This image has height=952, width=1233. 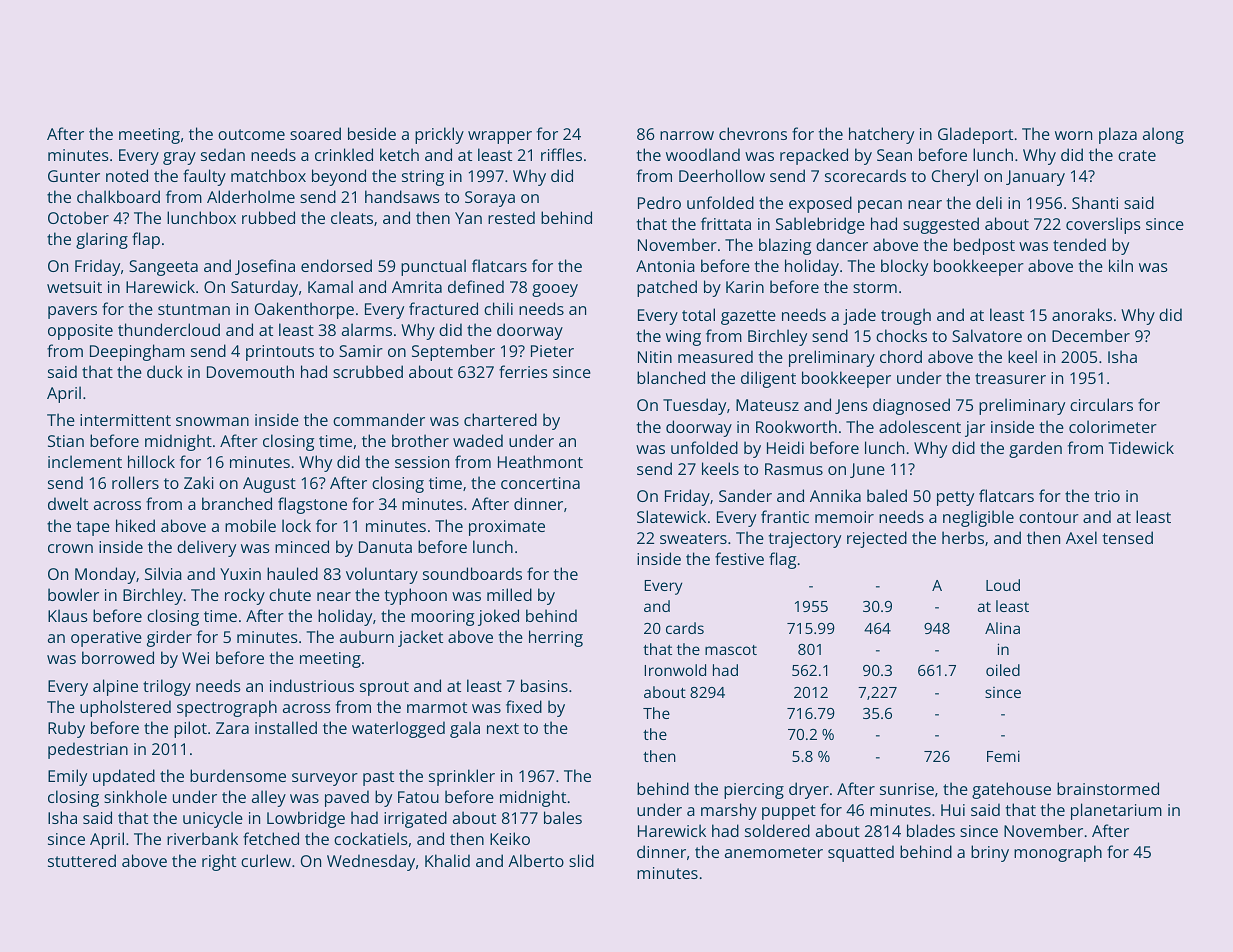 I want to click on Sangeeta, so click(x=163, y=268).
